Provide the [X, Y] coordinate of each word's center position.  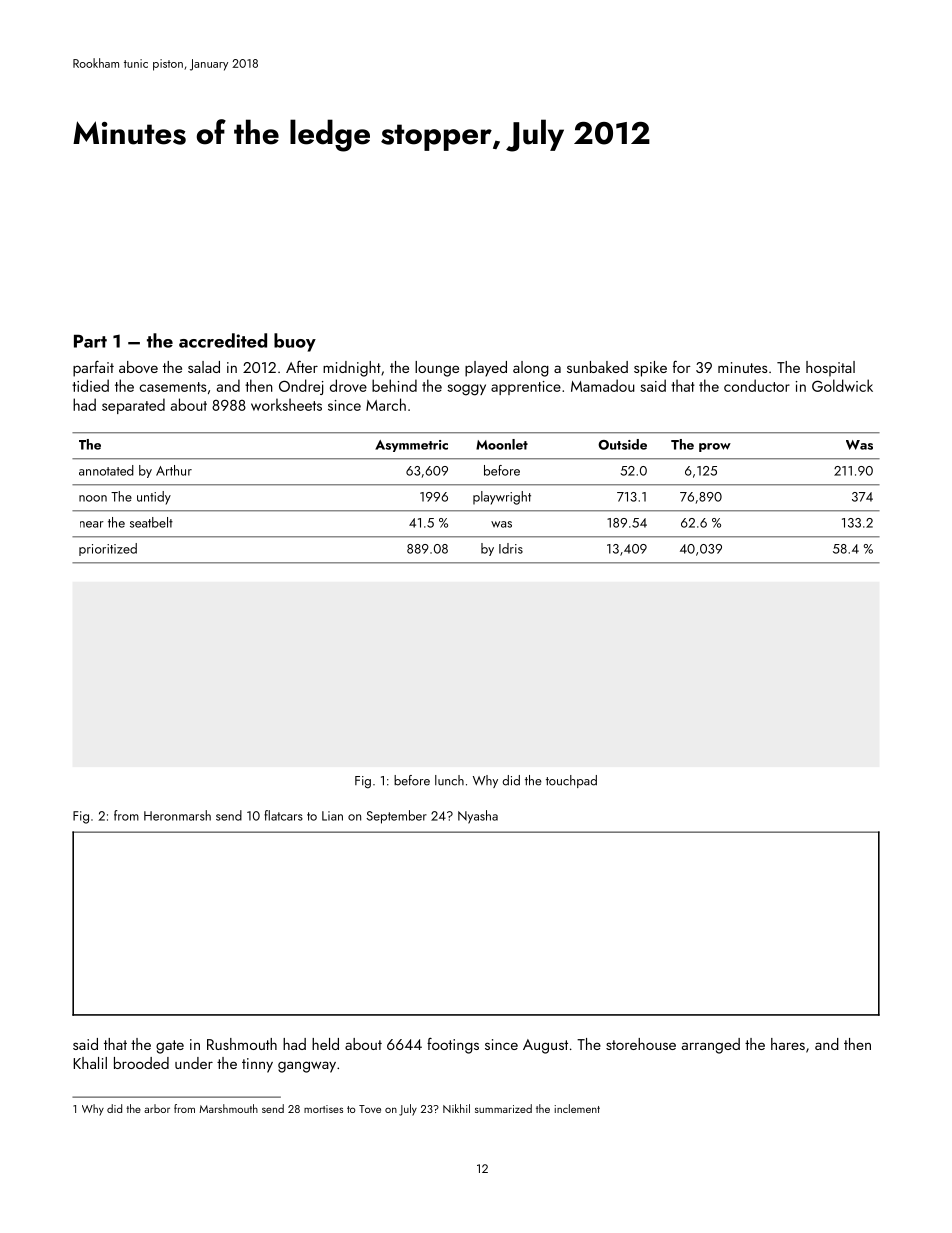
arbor [157, 1108]
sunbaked [597, 367]
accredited [223, 340]
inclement [577, 1108]
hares [788, 1044]
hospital [830, 369]
